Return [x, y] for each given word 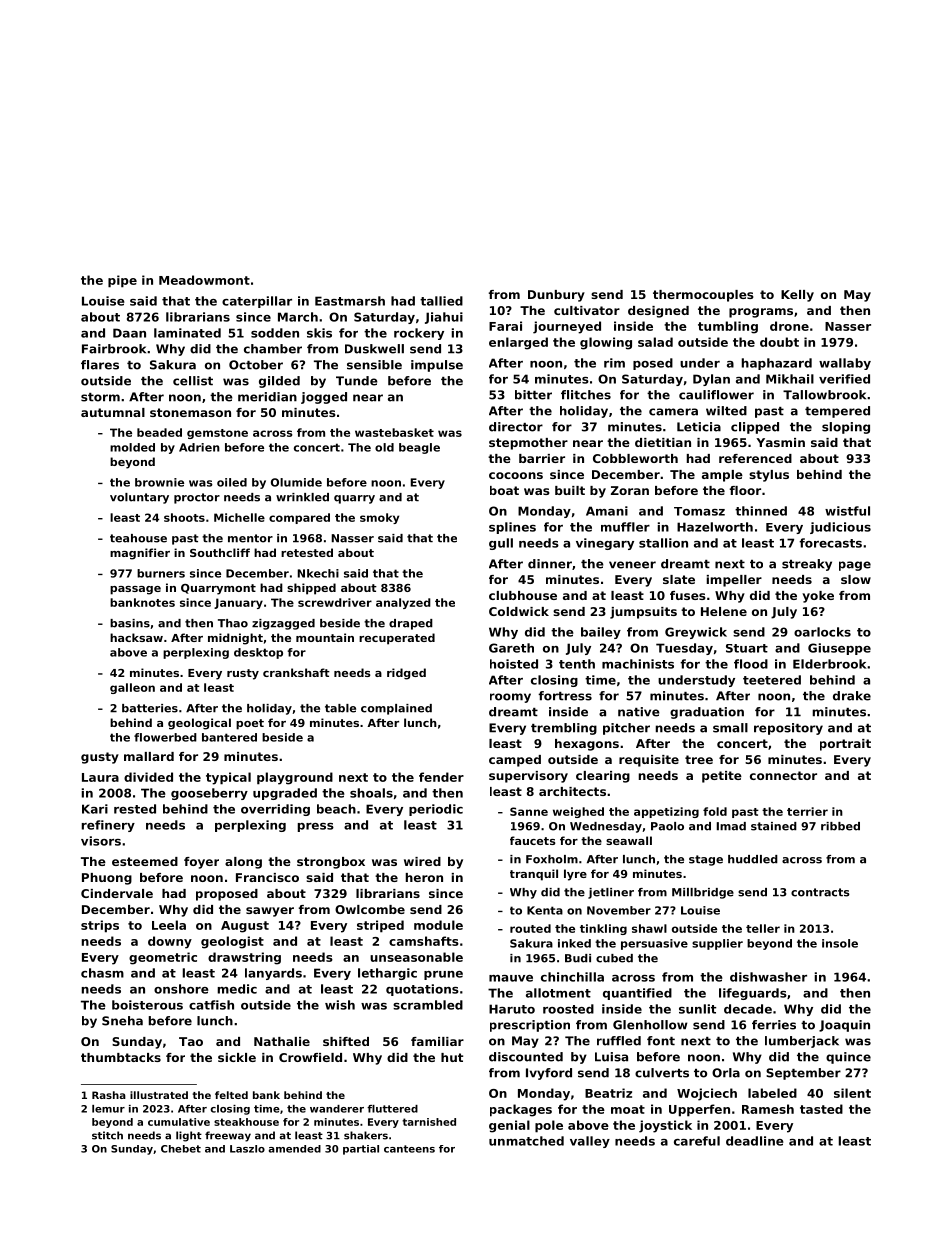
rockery [419, 334]
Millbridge [703, 893]
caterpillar [257, 302]
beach [336, 809]
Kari [95, 809]
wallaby [845, 364]
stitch [107, 1135]
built [570, 490]
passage [135, 590]
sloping [846, 428]
